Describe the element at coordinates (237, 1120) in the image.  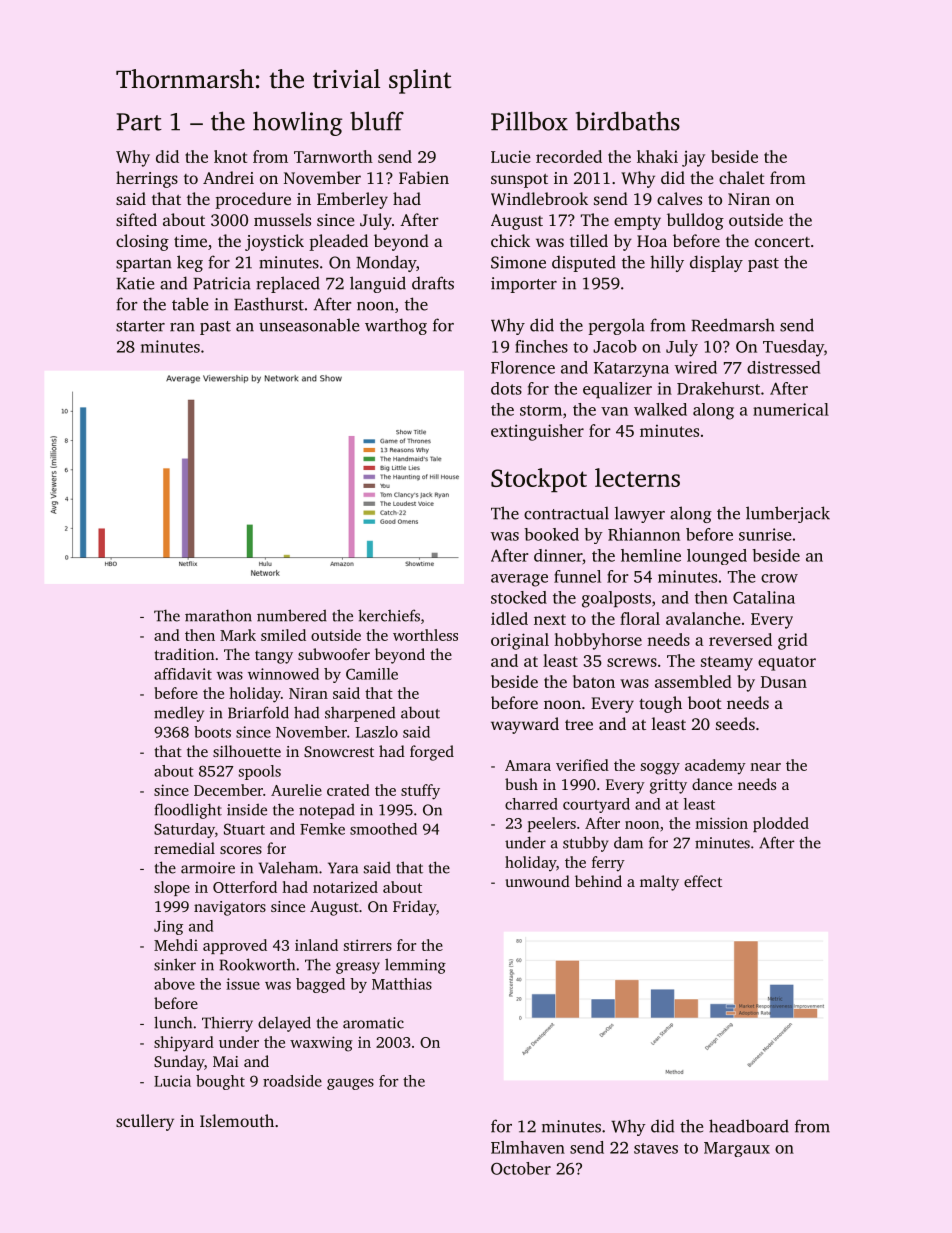
I see `Islemouth` at that location.
